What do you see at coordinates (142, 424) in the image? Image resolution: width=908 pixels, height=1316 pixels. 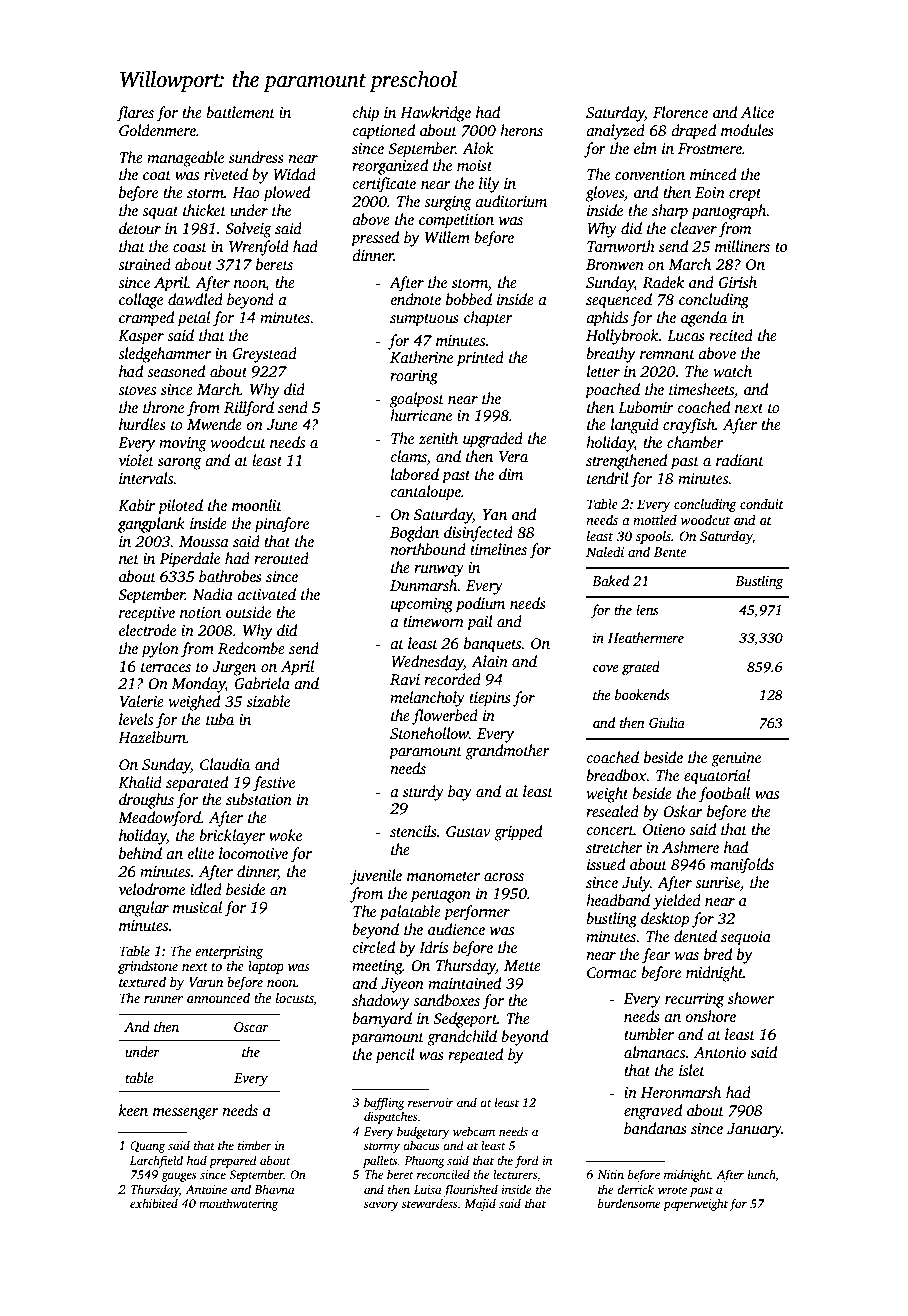 I see `hurdles` at bounding box center [142, 424].
